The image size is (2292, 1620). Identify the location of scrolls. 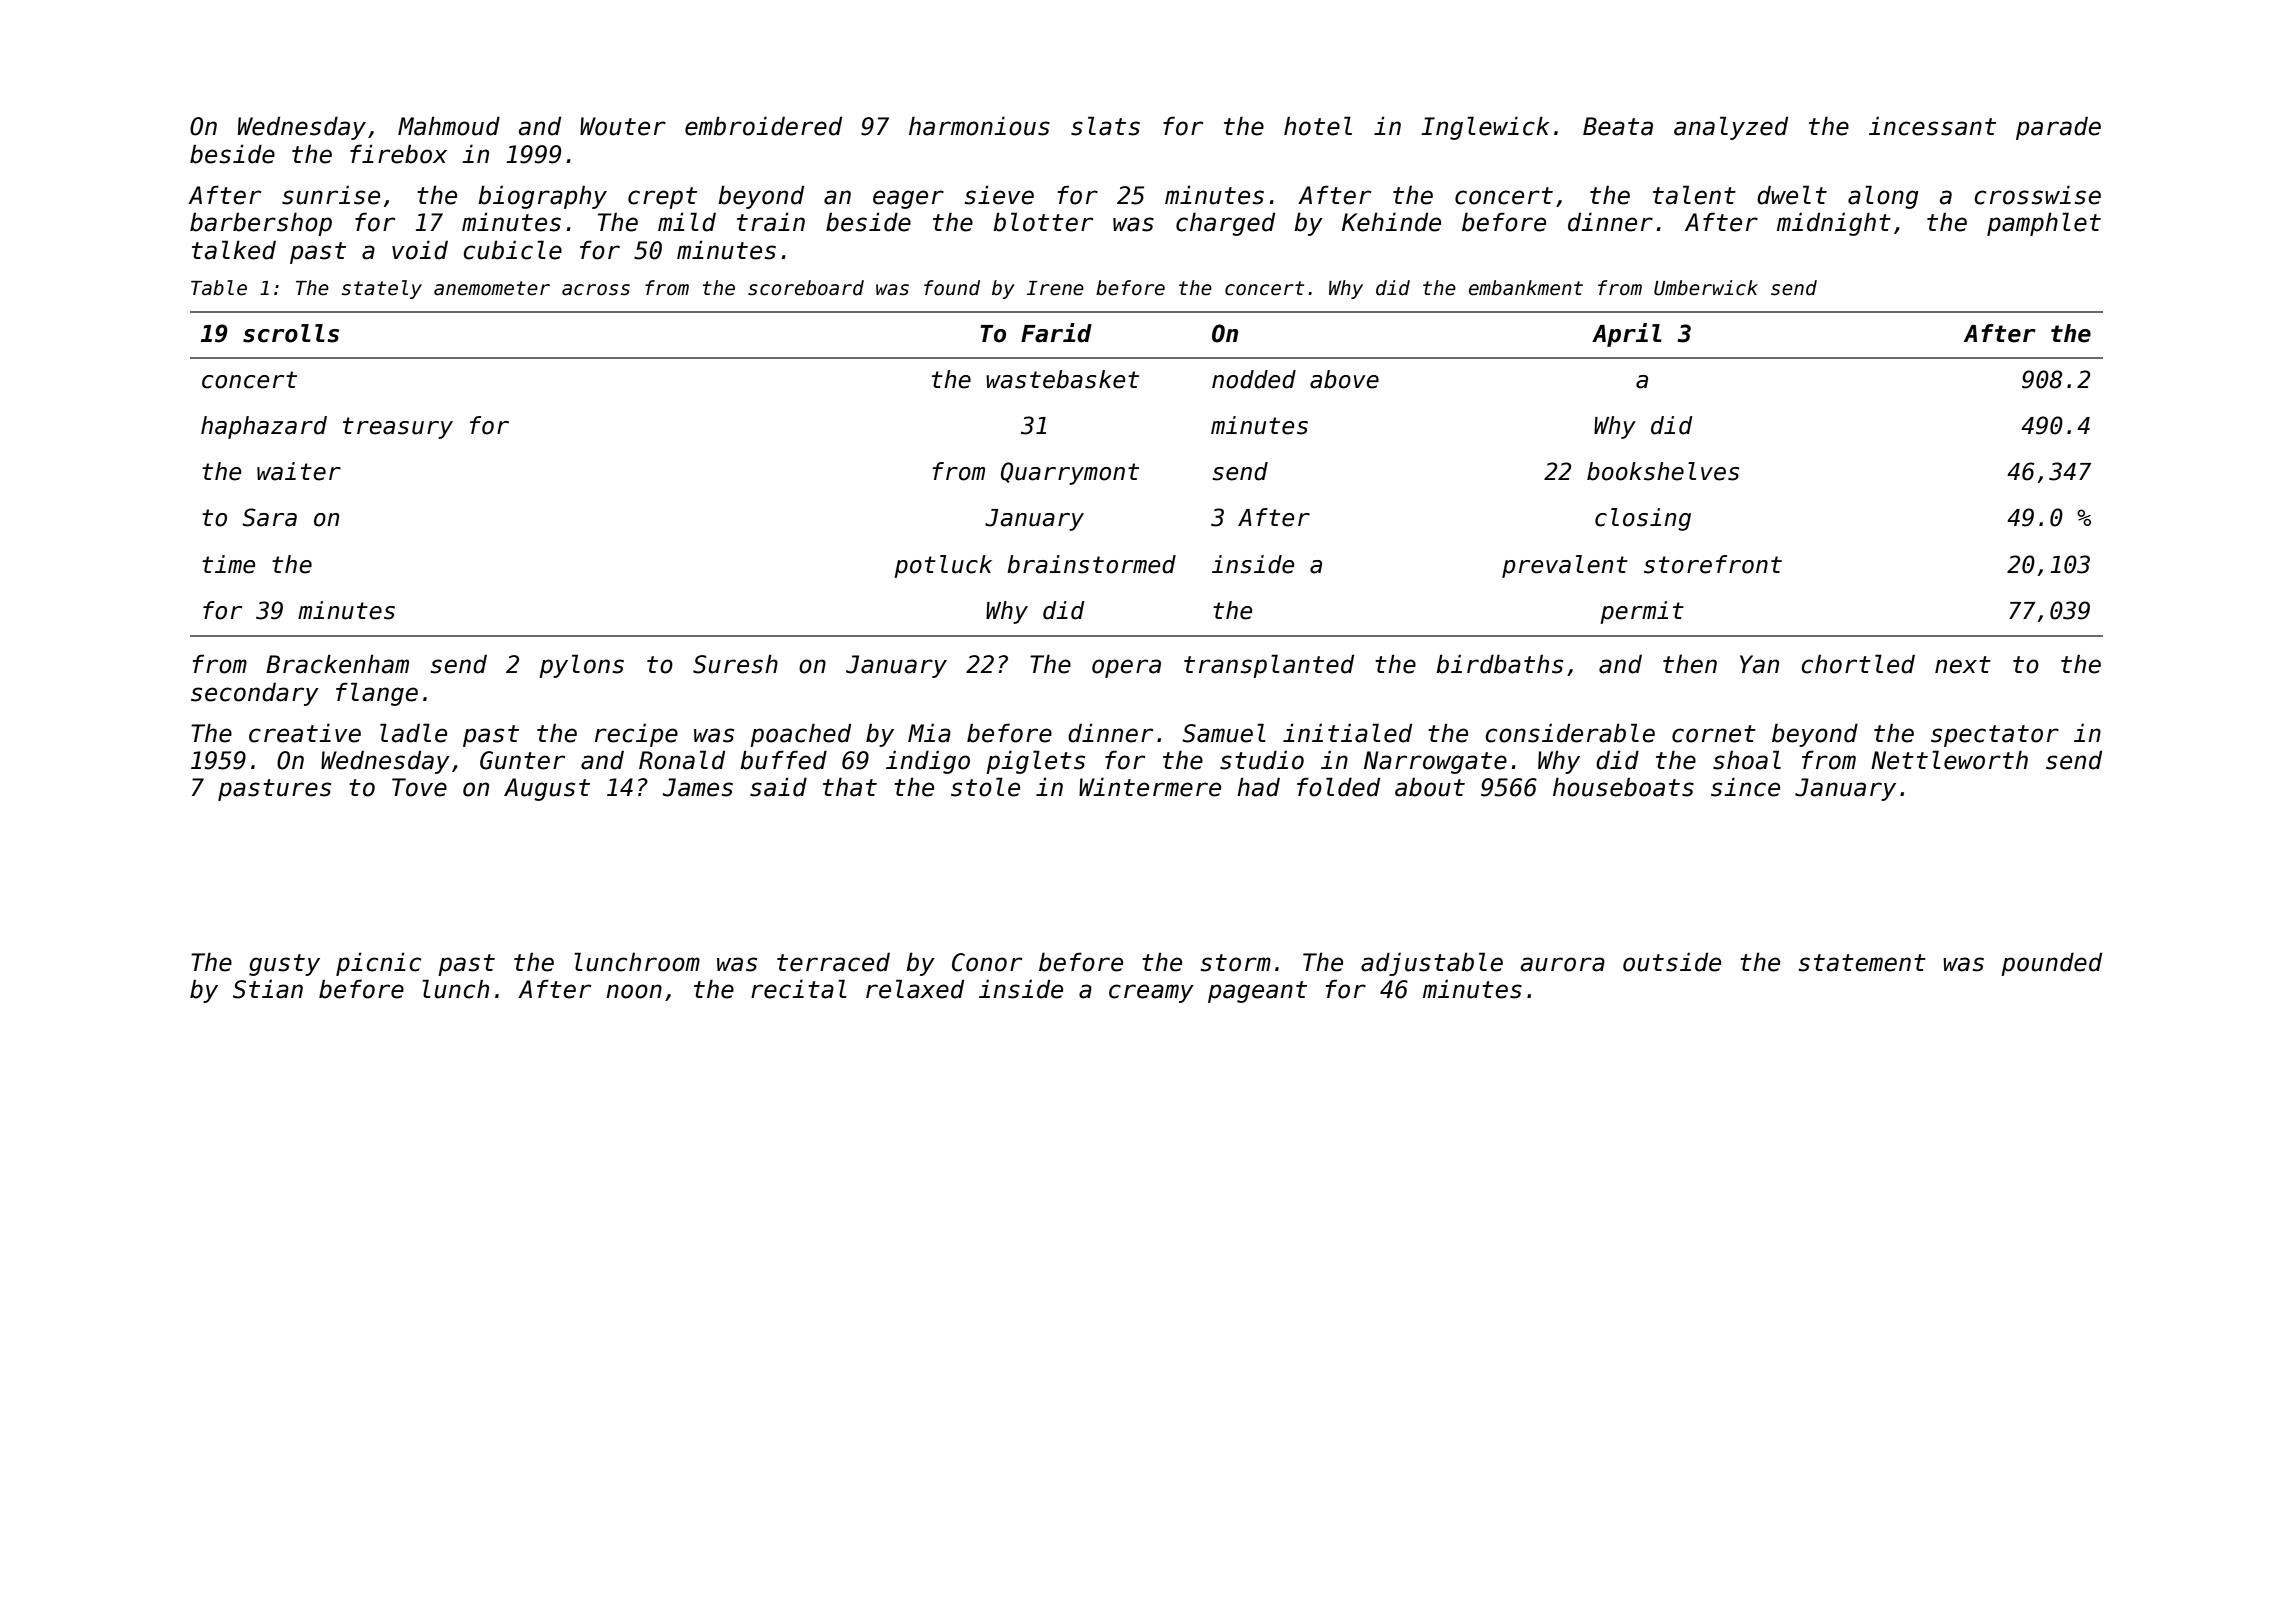
(291, 333).
